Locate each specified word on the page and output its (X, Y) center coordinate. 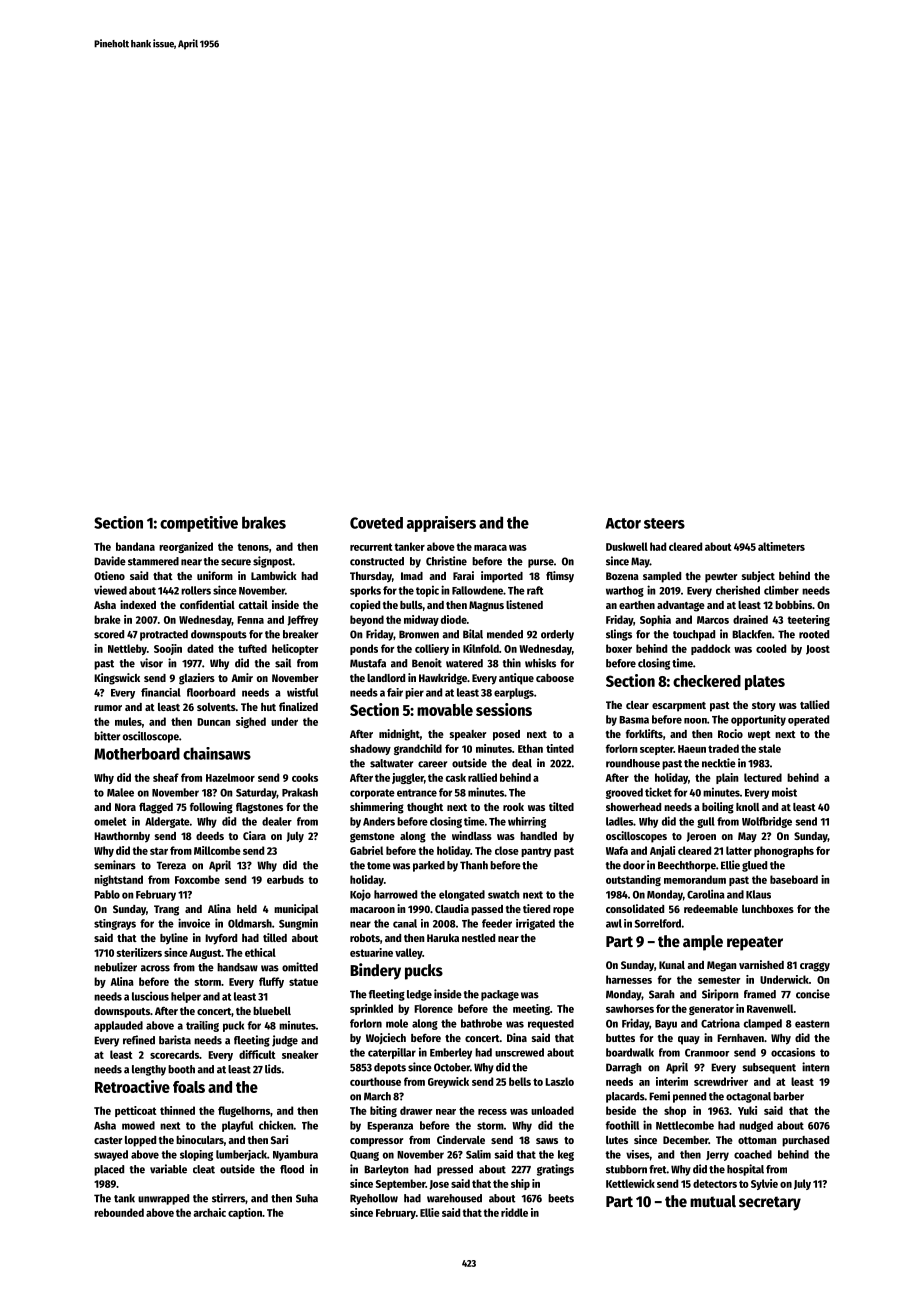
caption (245, 1213)
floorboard (211, 692)
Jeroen (701, 837)
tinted (560, 748)
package (500, 995)
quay (689, 1040)
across (155, 968)
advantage (681, 606)
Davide (110, 561)
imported (502, 577)
